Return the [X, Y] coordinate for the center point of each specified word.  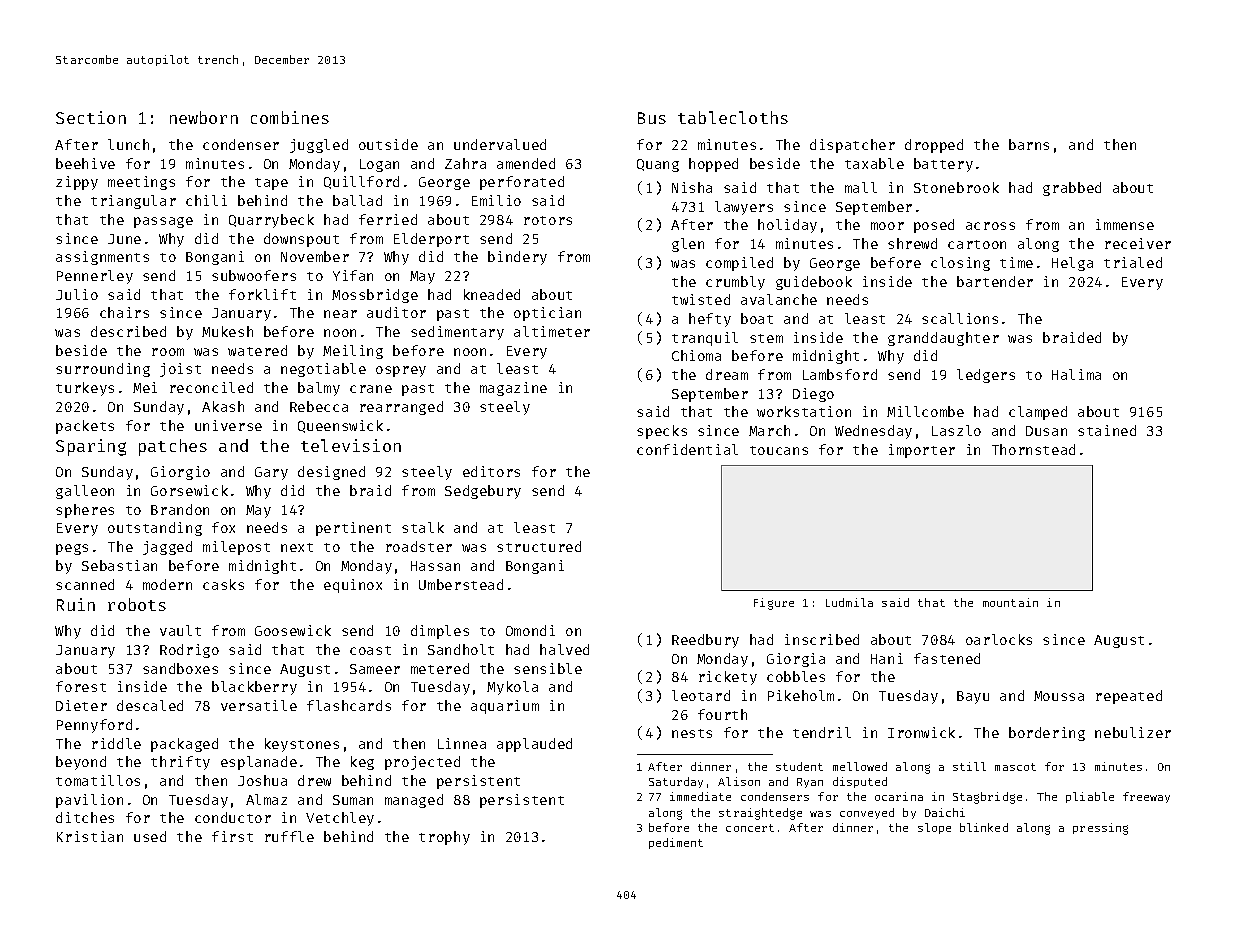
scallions [960, 318]
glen [688, 245]
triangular [133, 202]
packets [85, 427]
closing [960, 264]
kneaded [492, 294]
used [150, 836]
